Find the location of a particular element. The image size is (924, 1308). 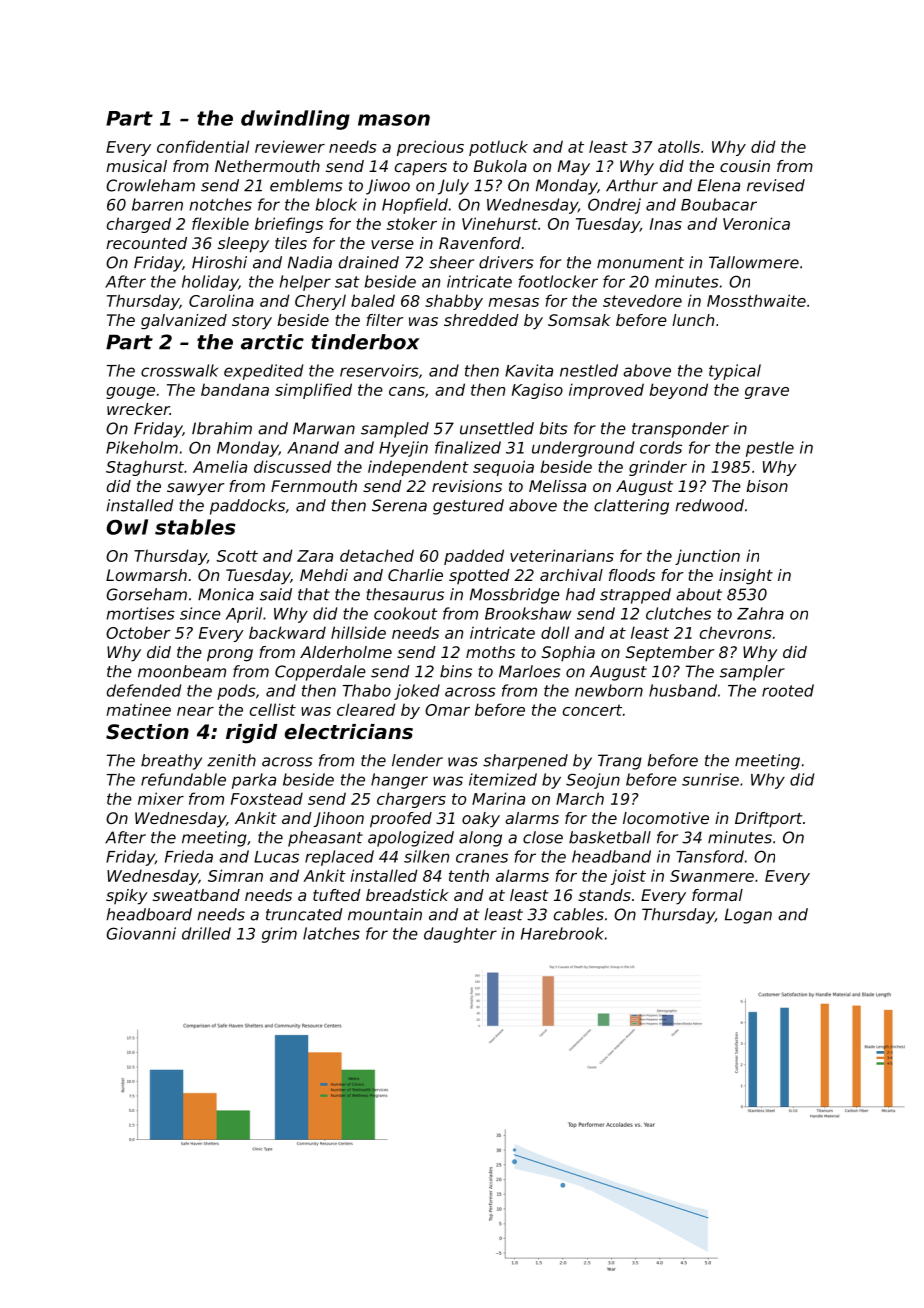

Tallowmere is located at coordinates (754, 262).
